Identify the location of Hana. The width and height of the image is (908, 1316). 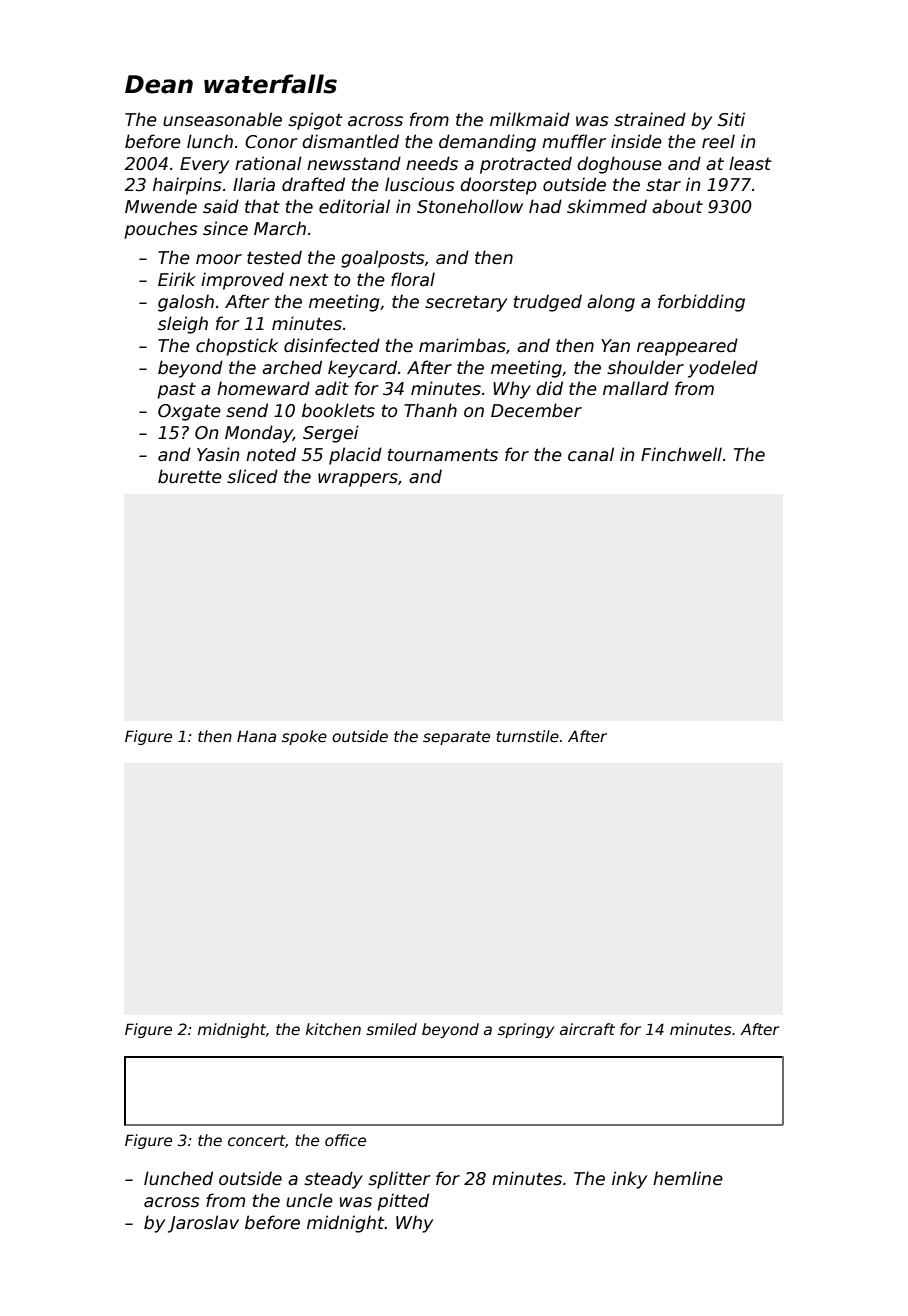
(256, 736).
